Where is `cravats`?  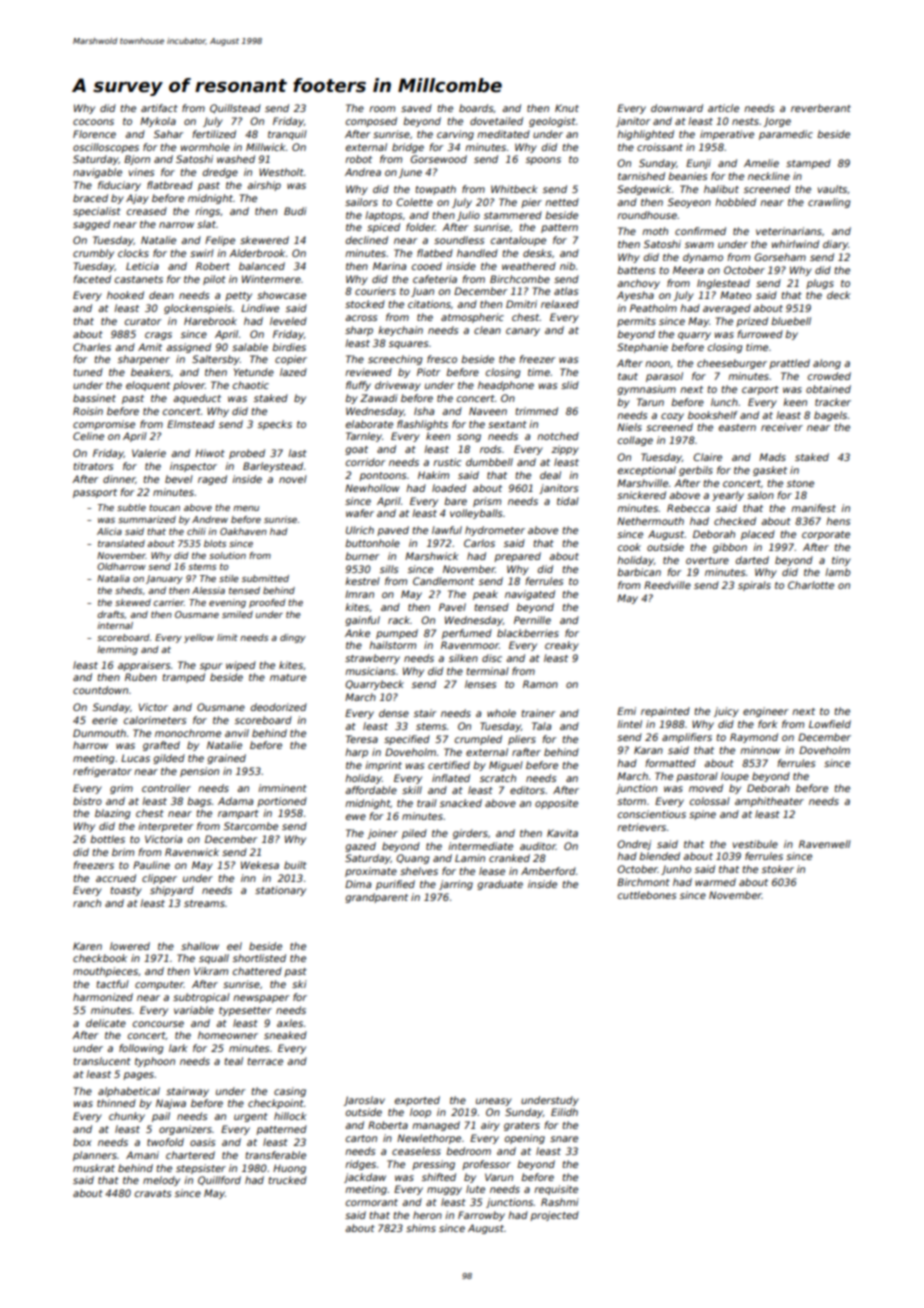
cravats is located at coordinates (153, 1193).
